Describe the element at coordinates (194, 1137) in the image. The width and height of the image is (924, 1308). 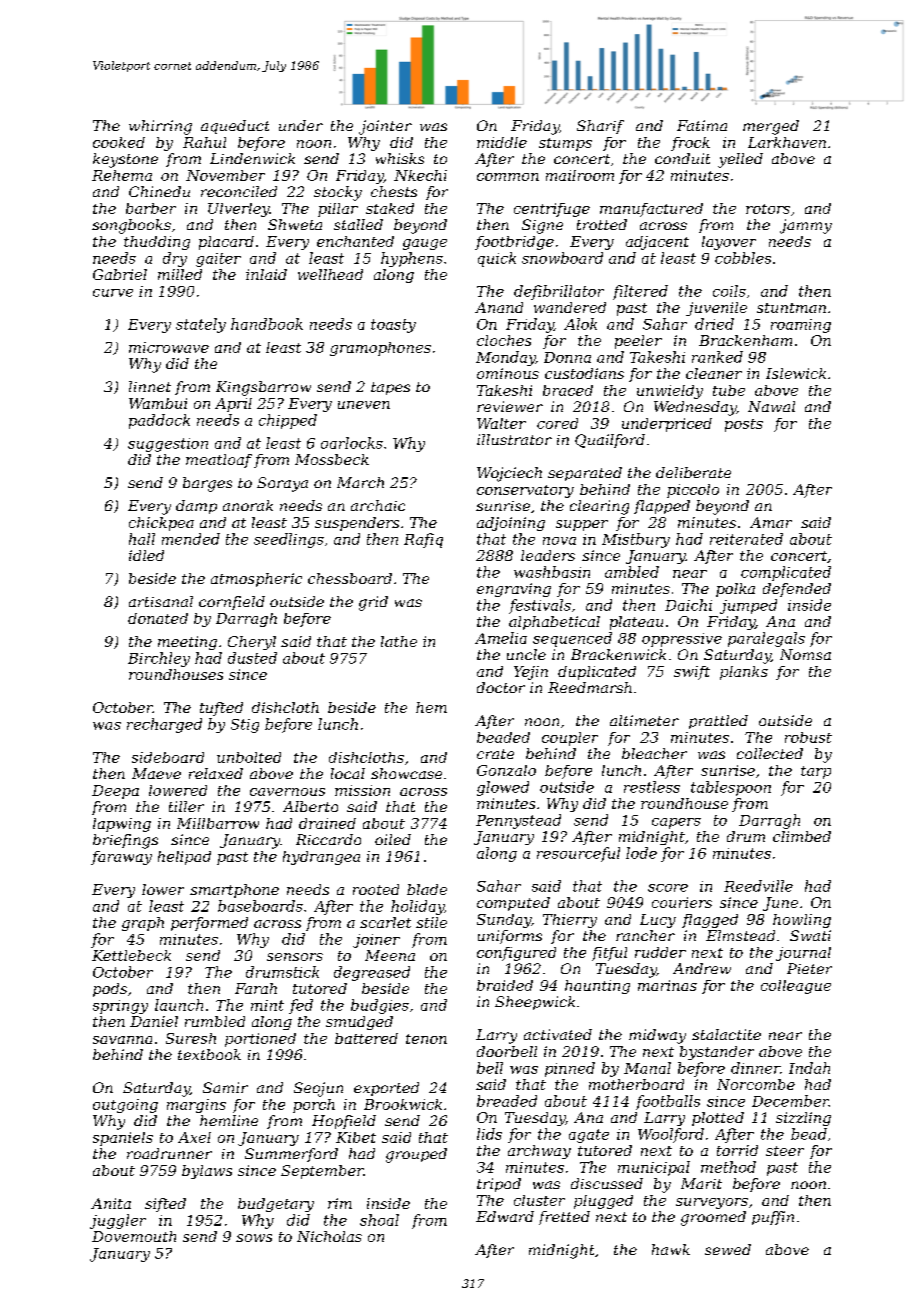
I see `Axel` at that location.
